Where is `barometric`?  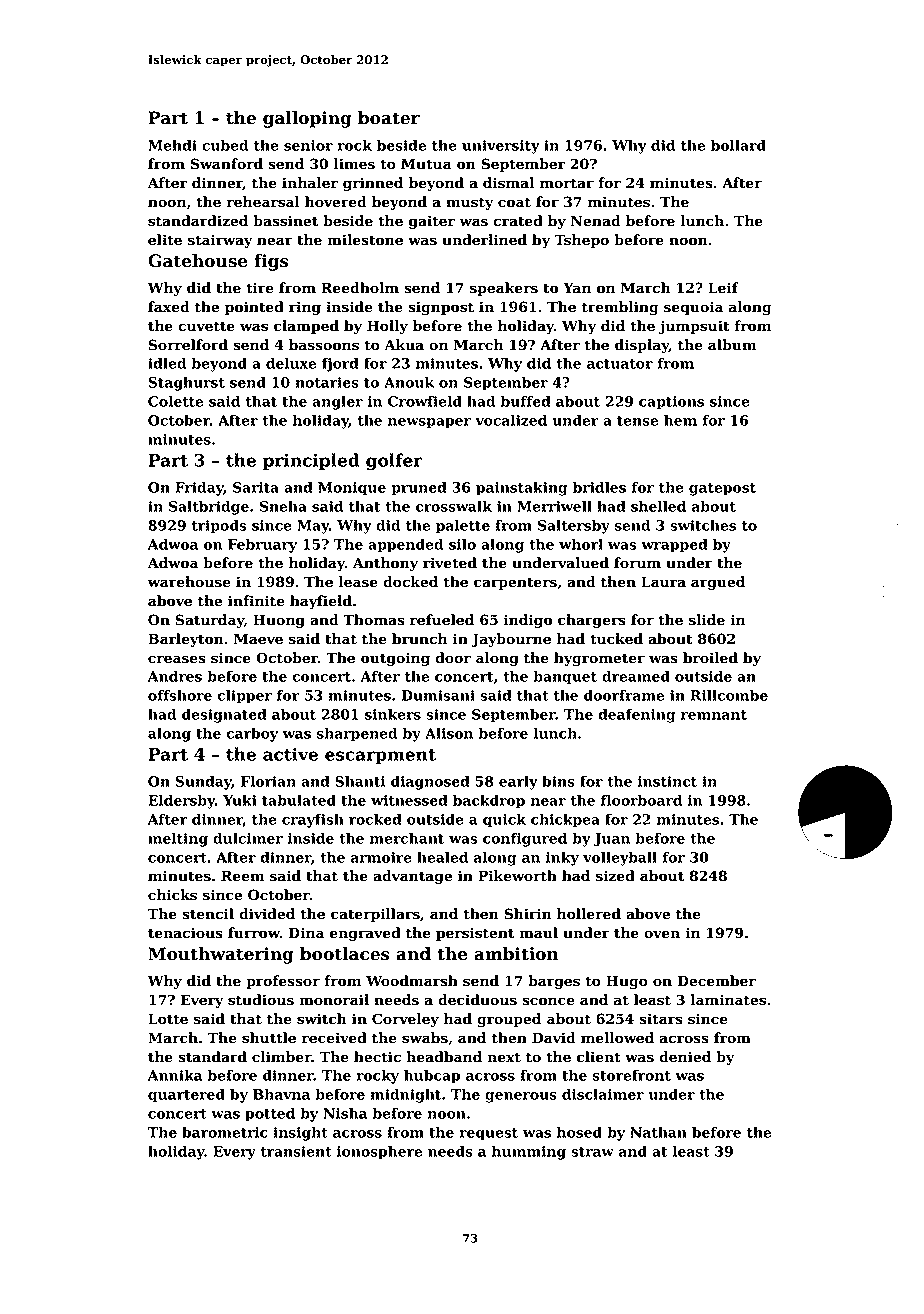
barometric is located at coordinates (225, 1132).
